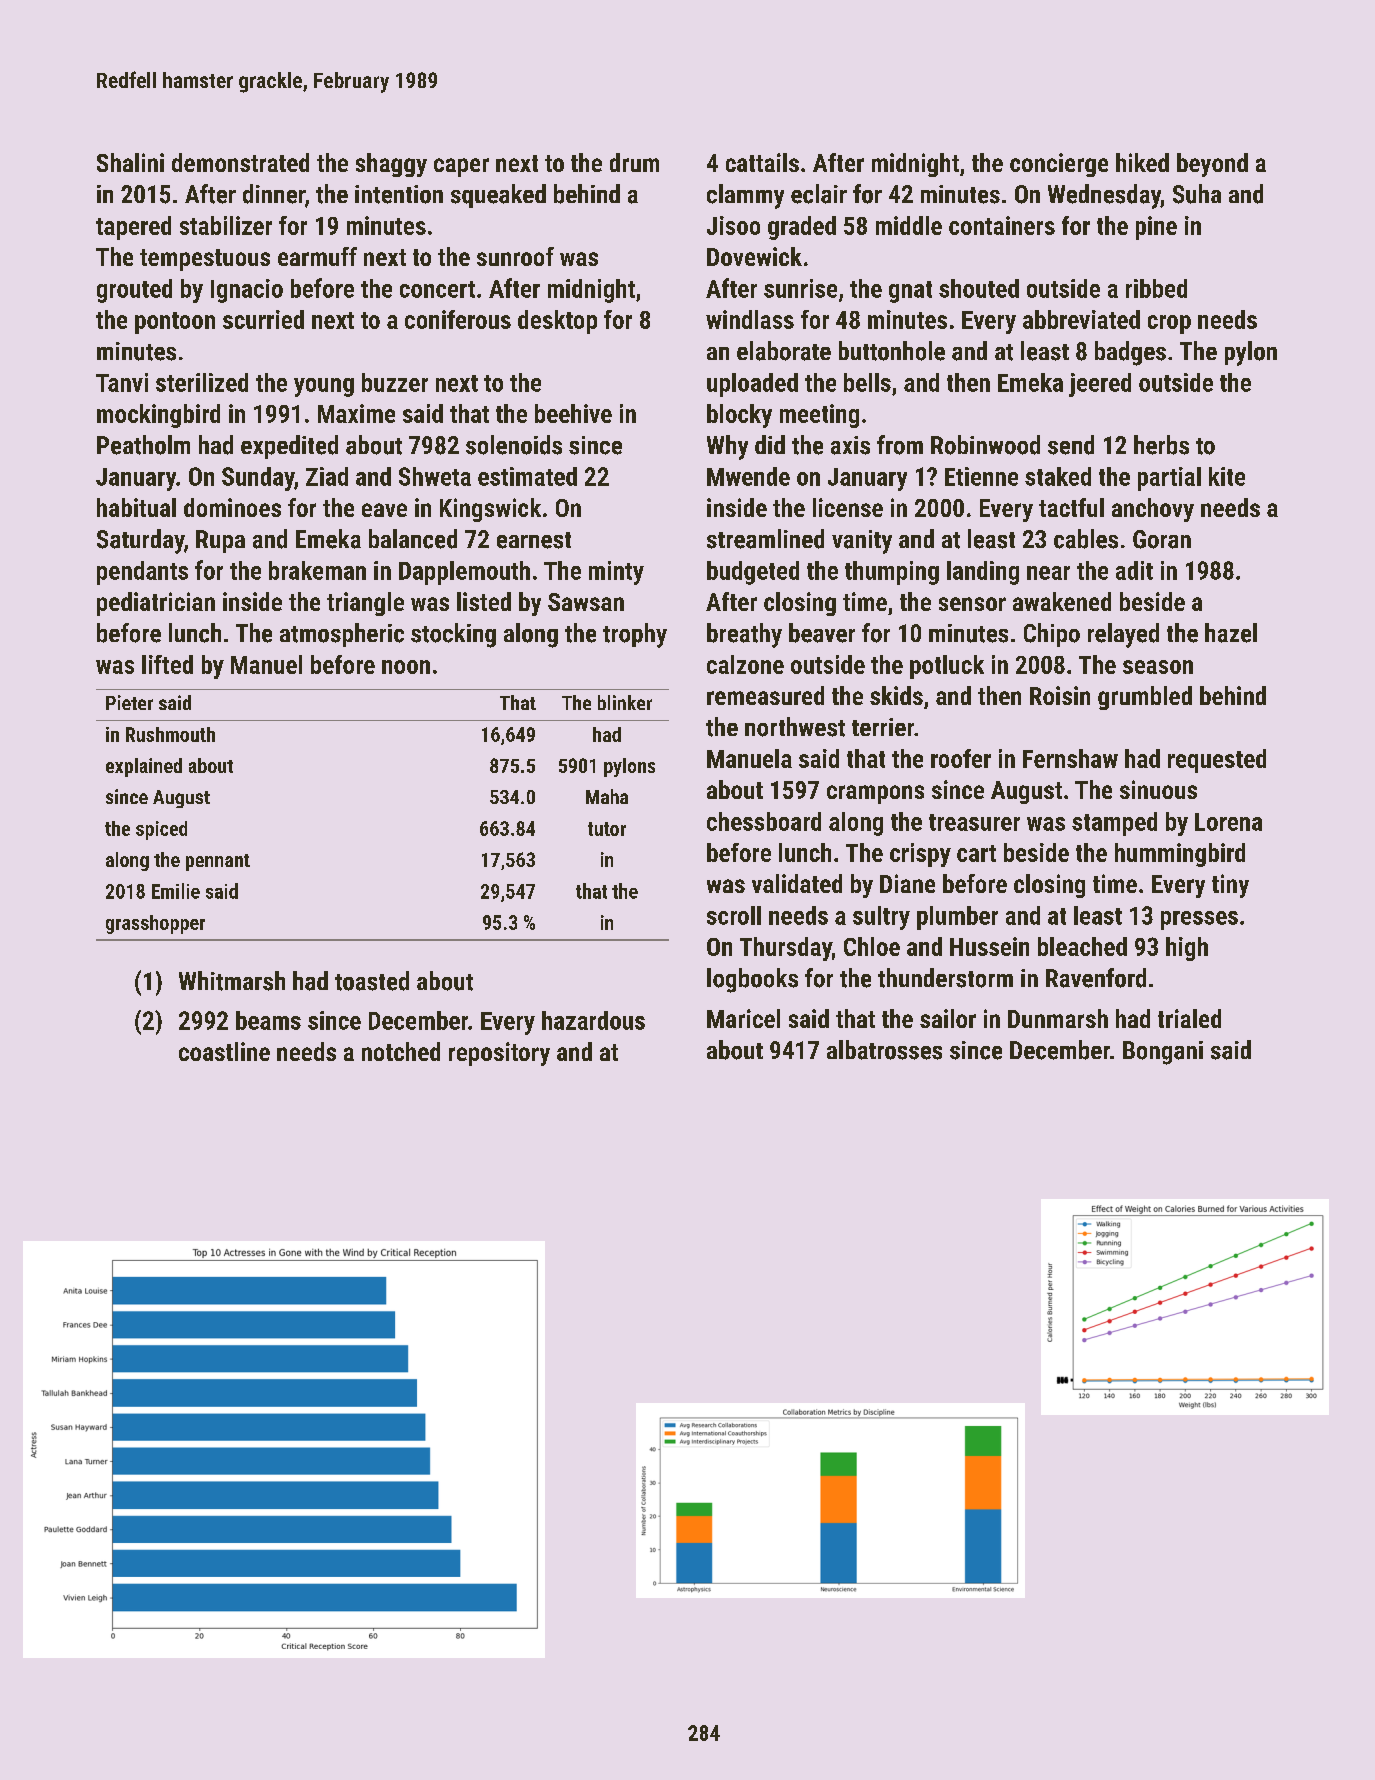 This image has width=1375, height=1780. I want to click on partial, so click(1169, 479).
